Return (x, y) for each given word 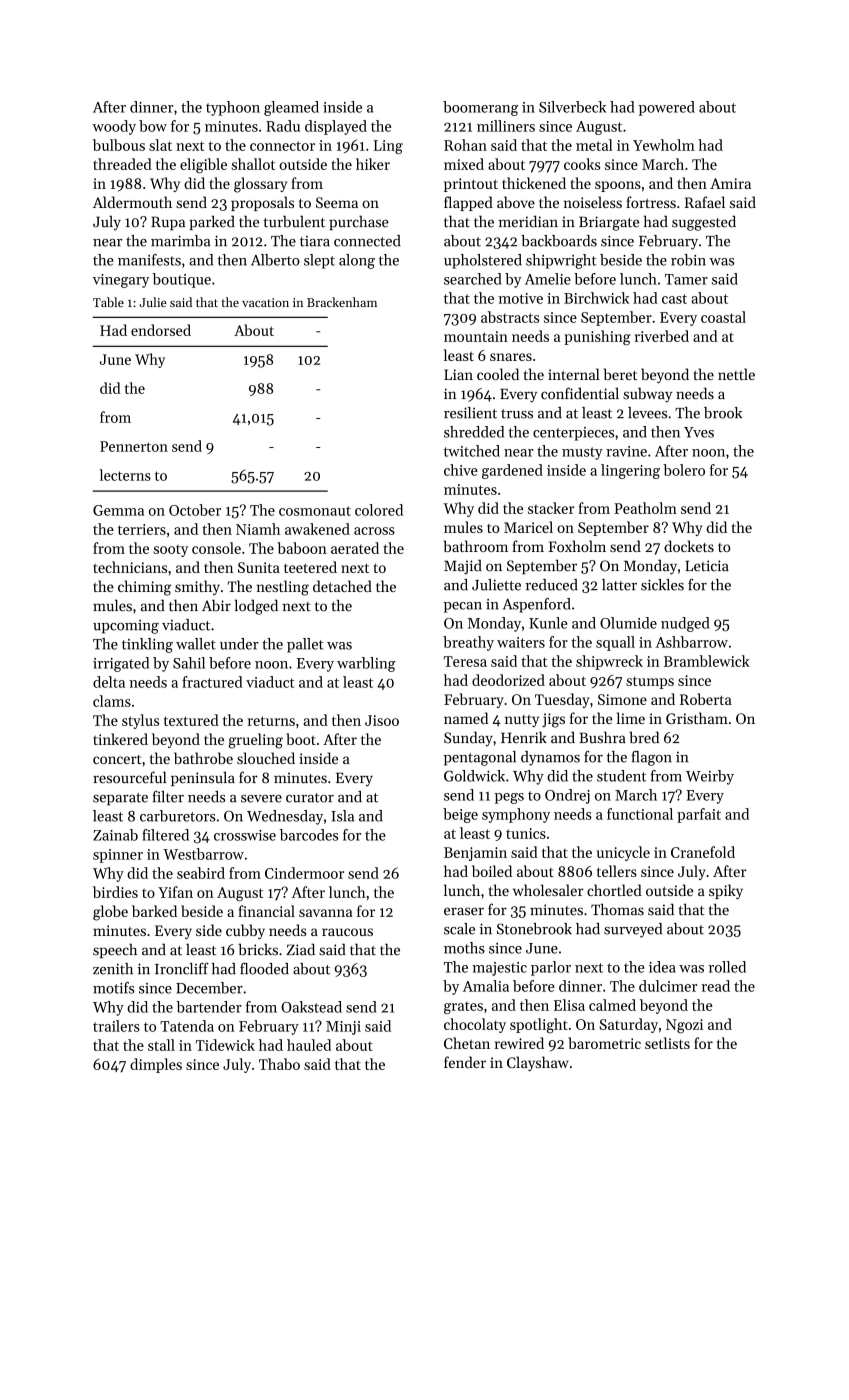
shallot (253, 164)
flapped (468, 203)
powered (666, 108)
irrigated (121, 664)
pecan (462, 607)
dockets (689, 546)
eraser (464, 911)
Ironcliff (182, 969)
